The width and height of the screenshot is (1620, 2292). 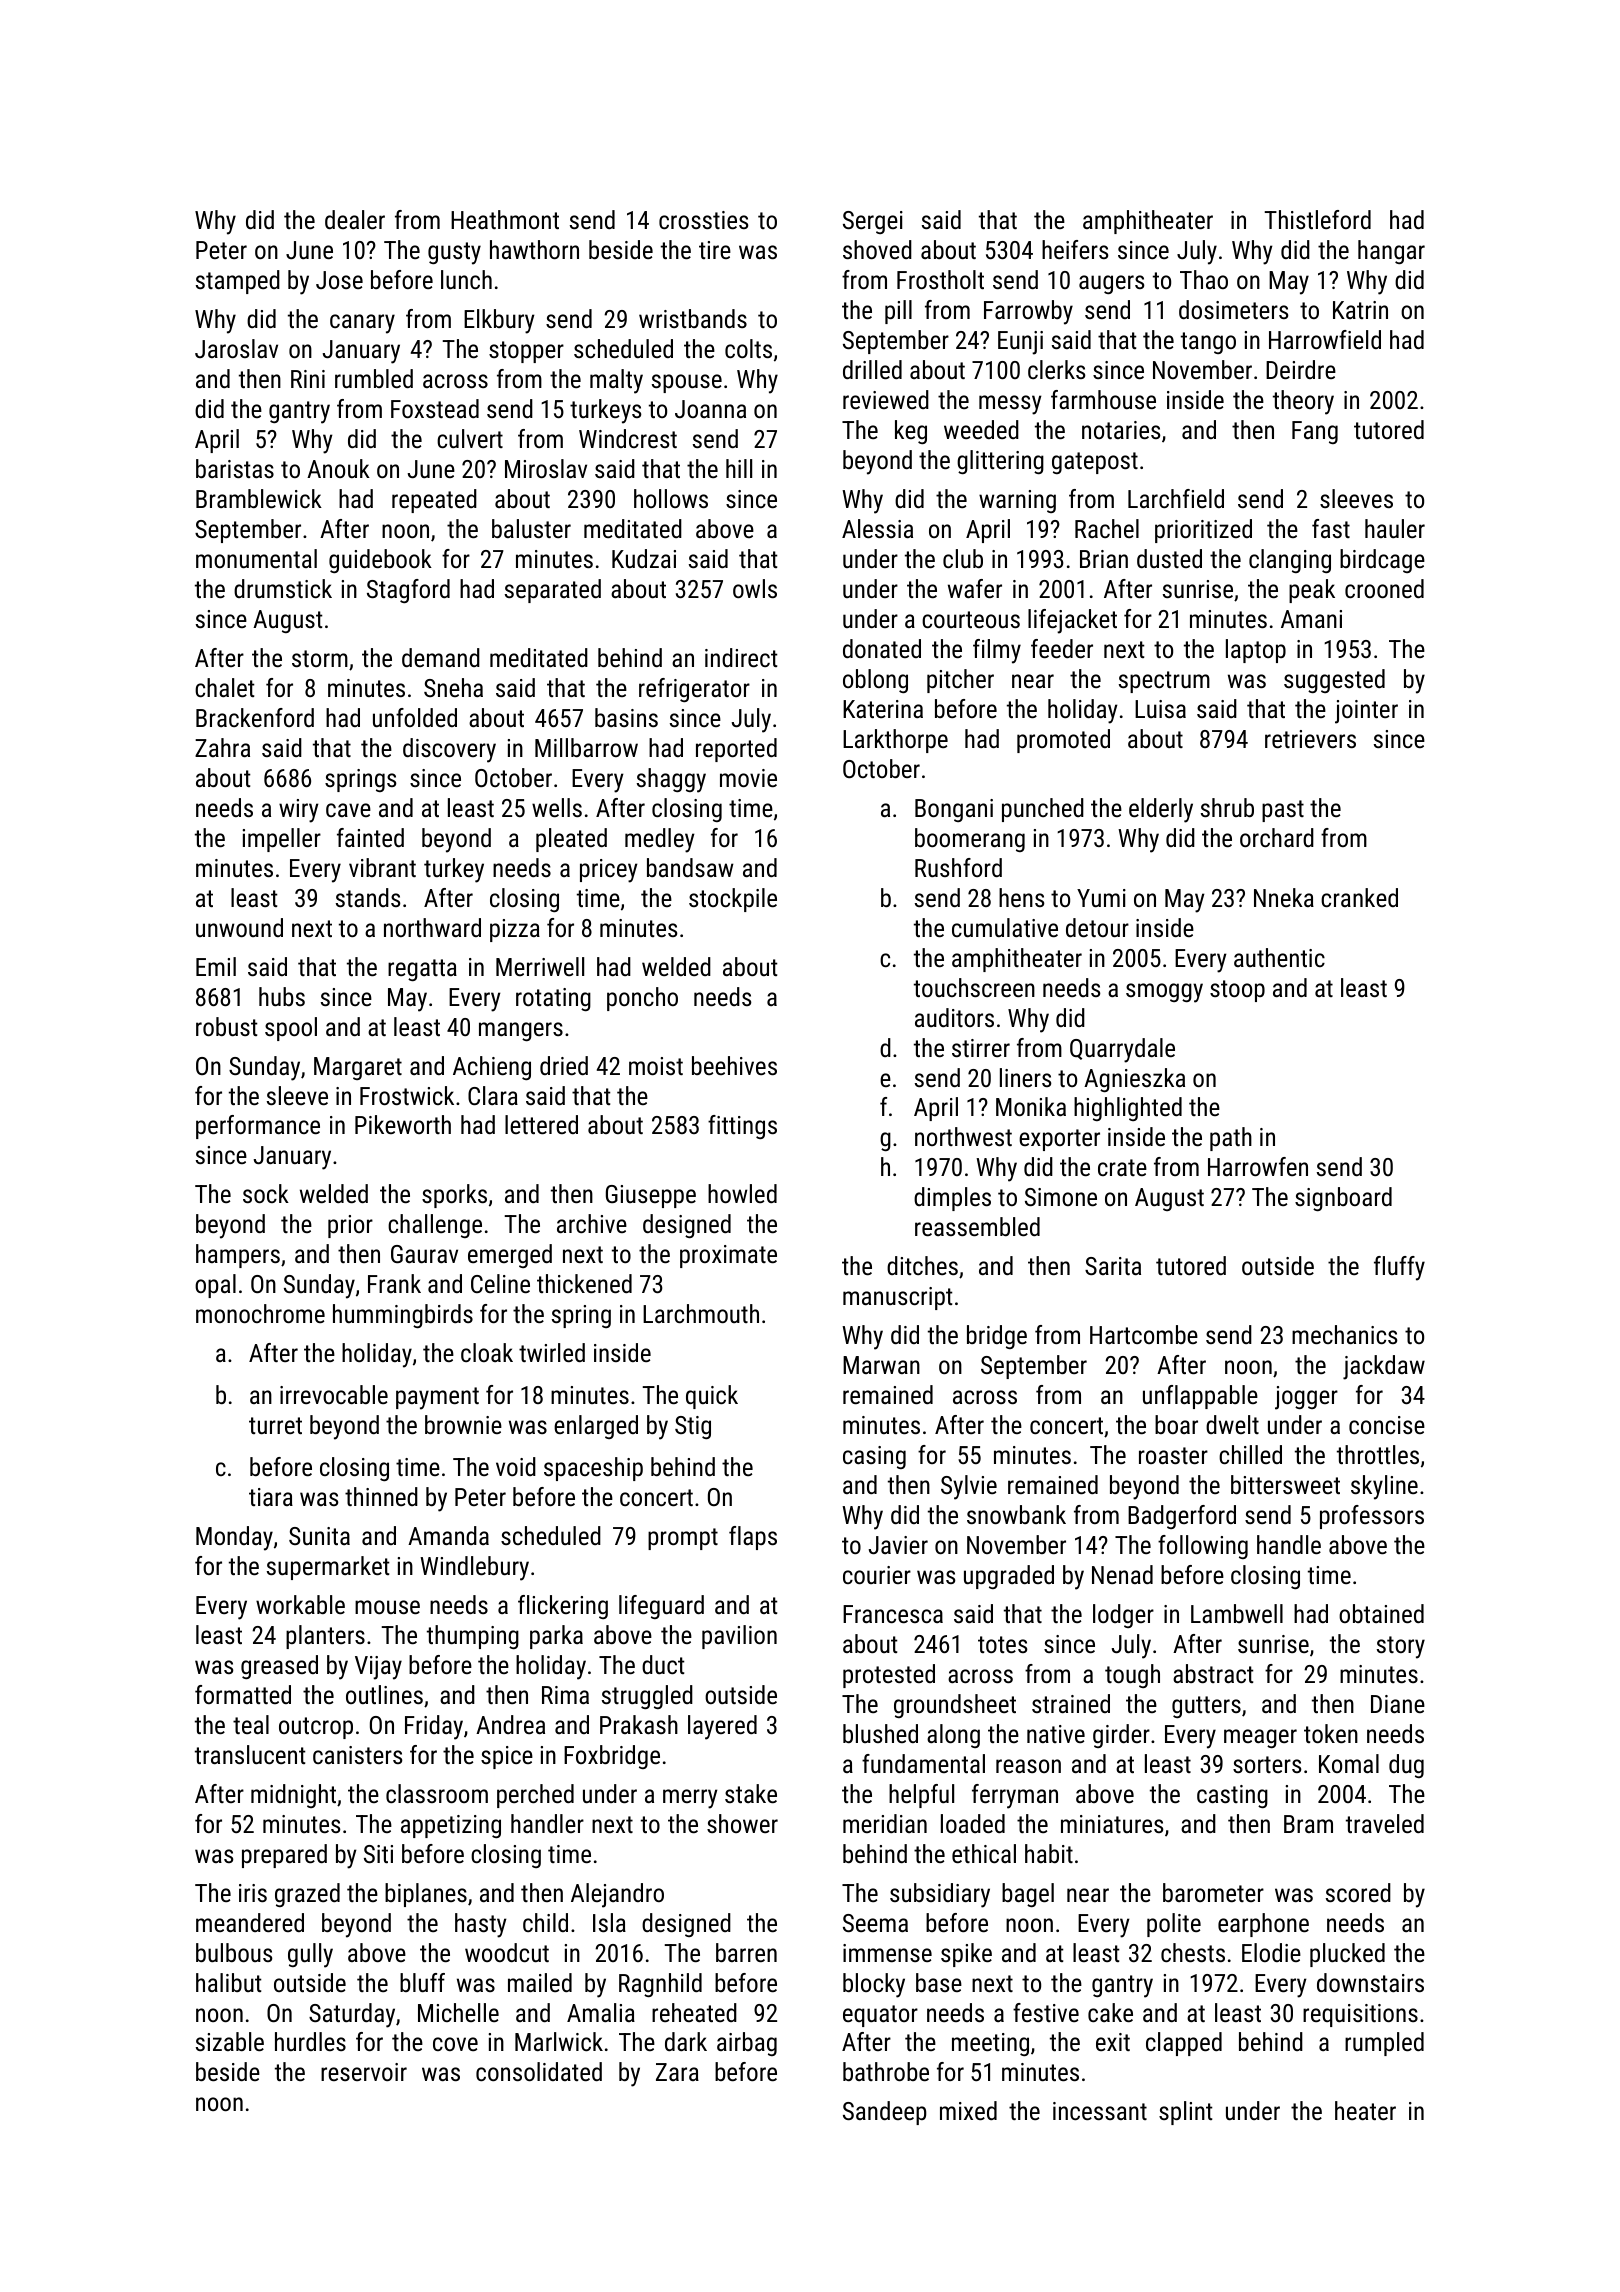 I want to click on grazed, so click(x=307, y=1895).
